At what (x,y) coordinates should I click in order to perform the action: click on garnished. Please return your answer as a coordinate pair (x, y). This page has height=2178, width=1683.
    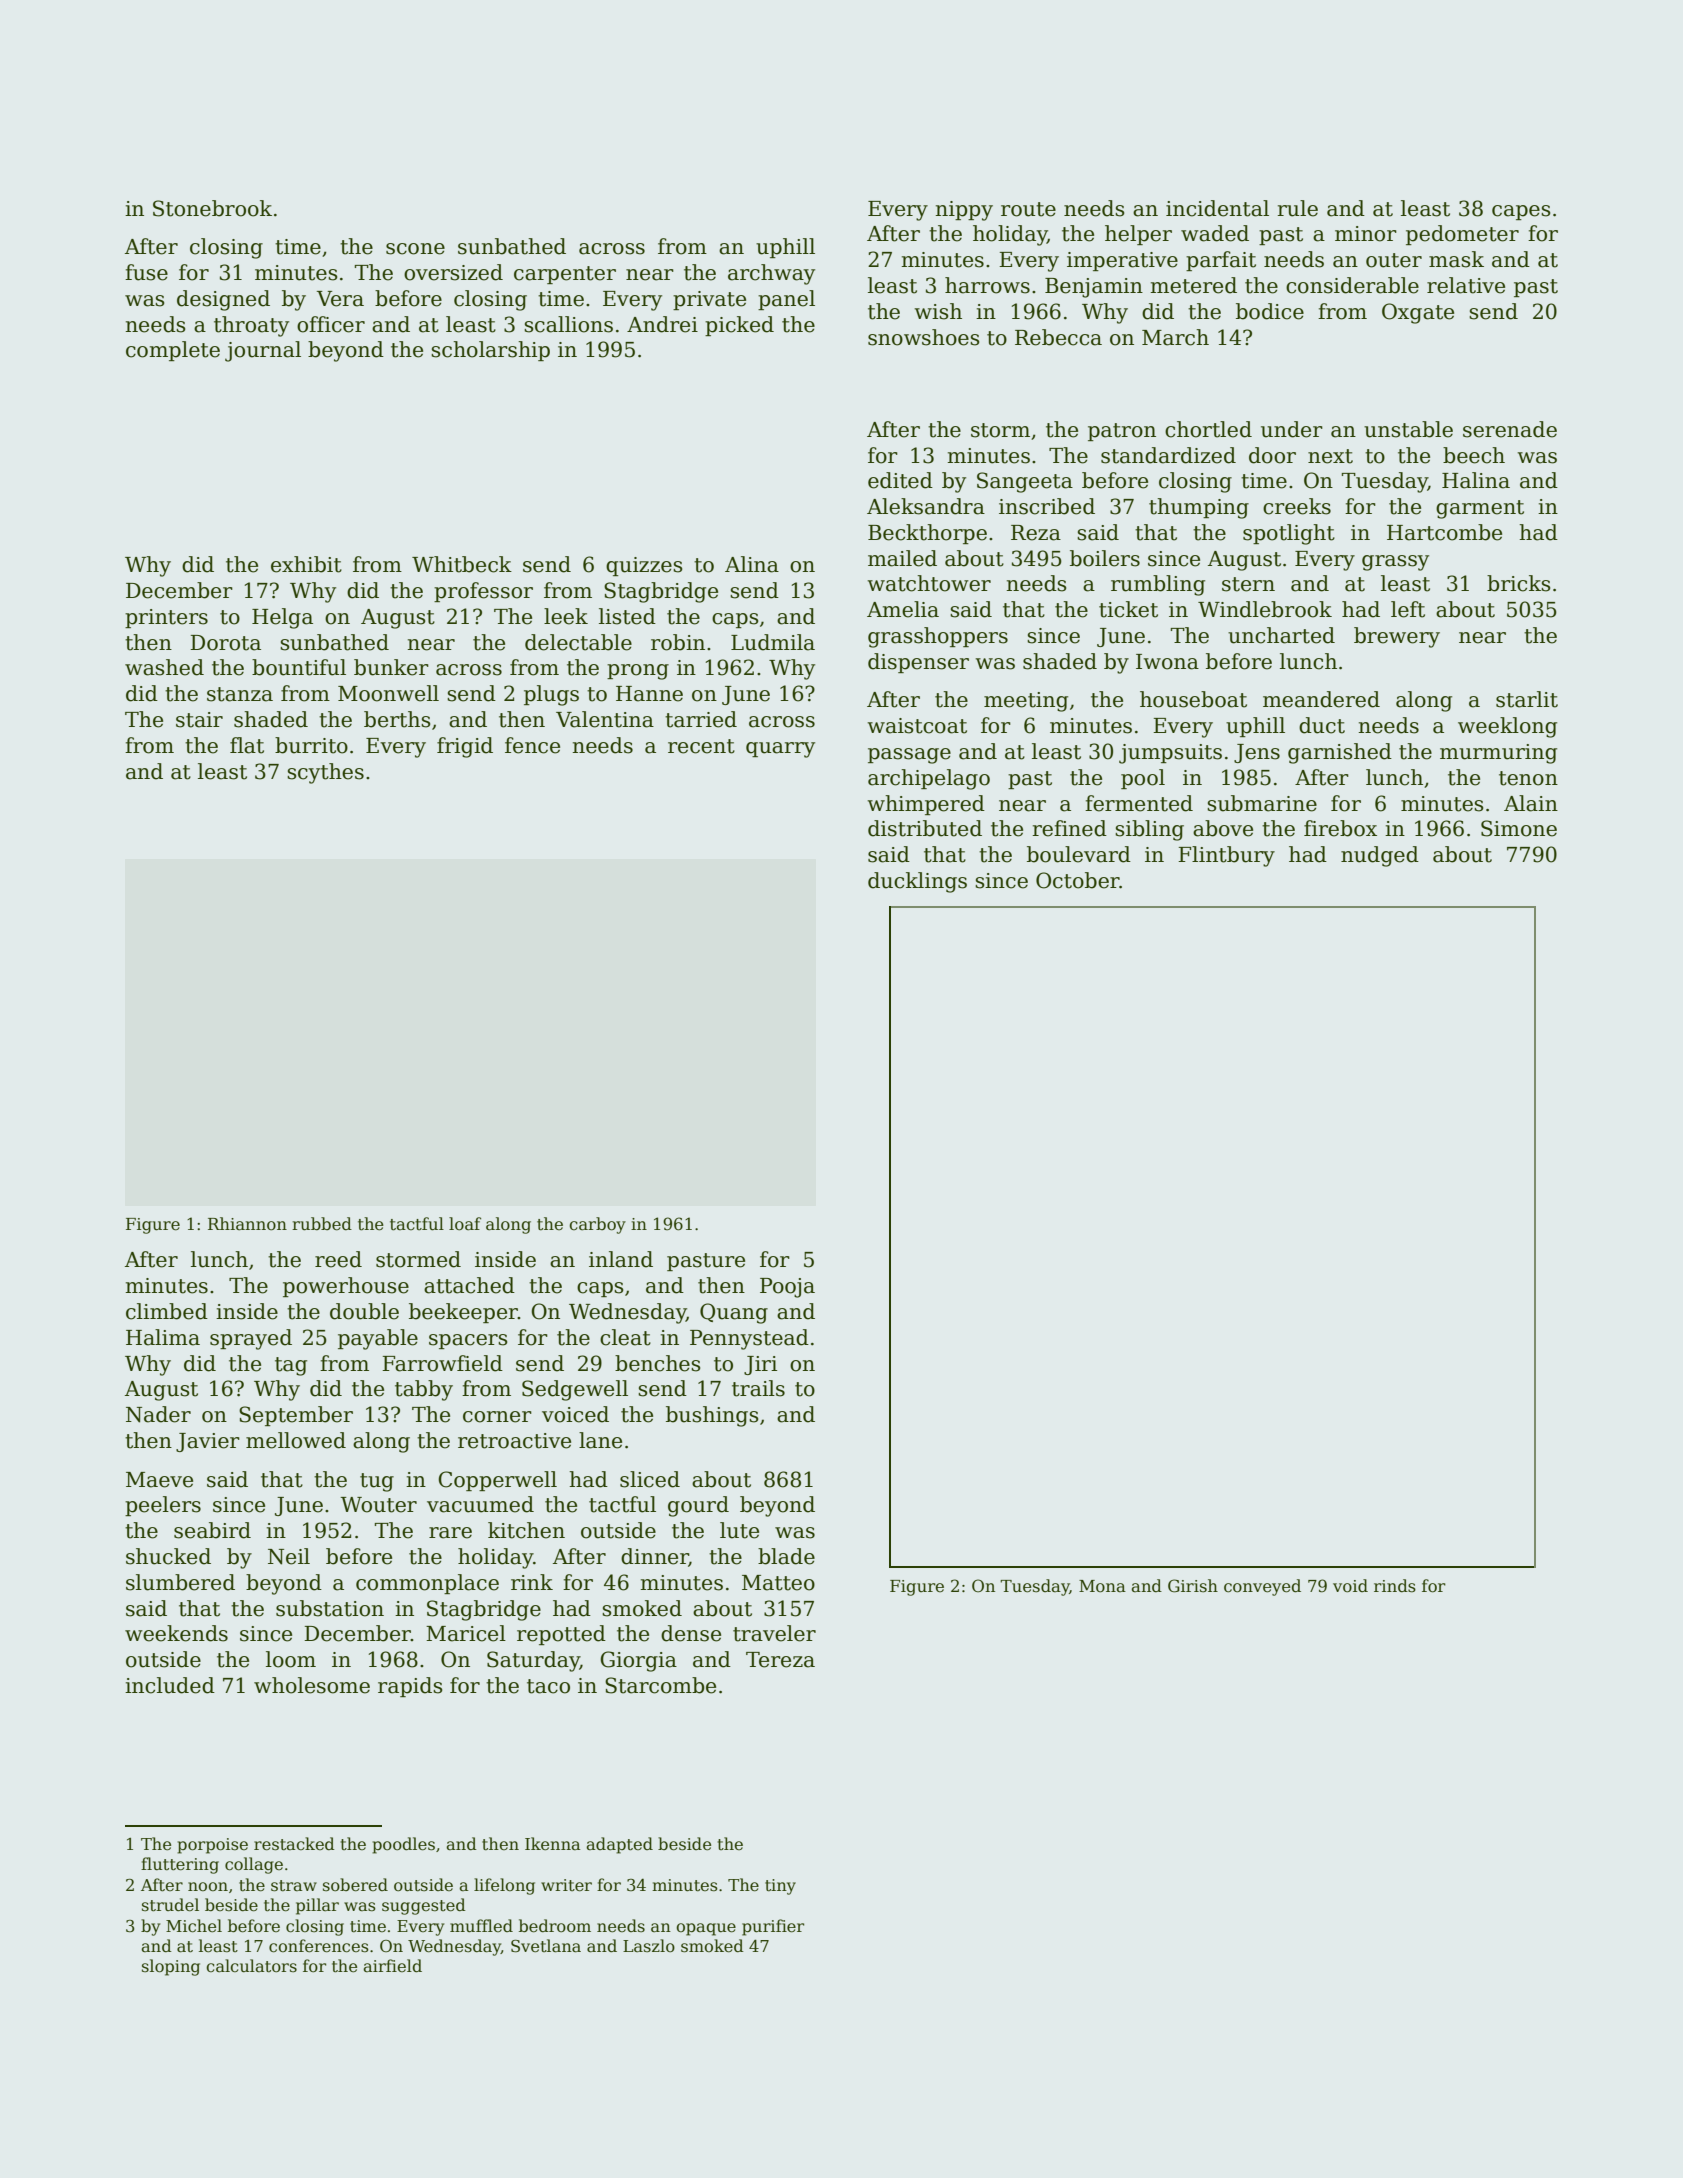
    Looking at the image, I should click on (1340, 753).
